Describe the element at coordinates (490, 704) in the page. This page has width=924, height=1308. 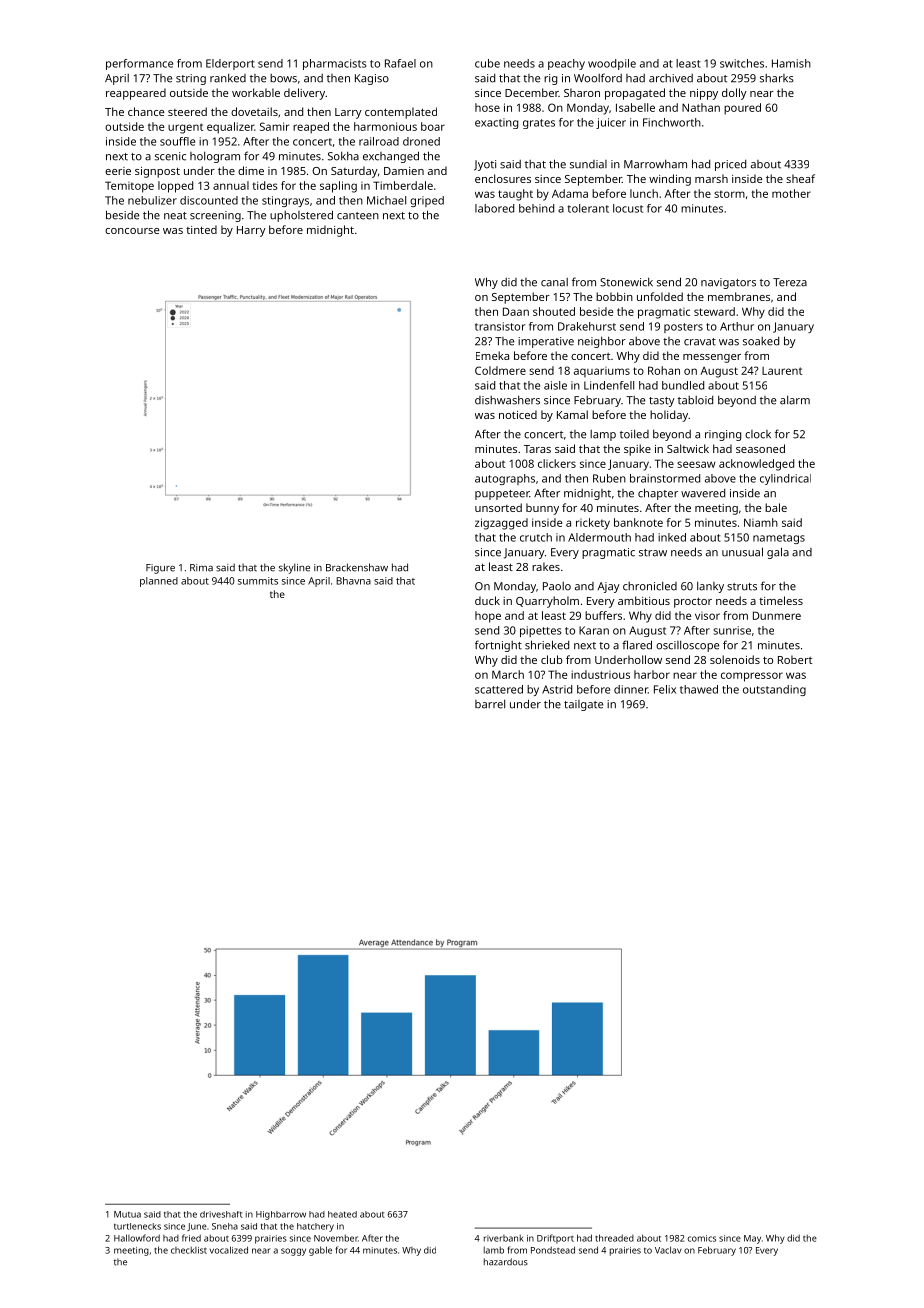
I see `barrel` at that location.
